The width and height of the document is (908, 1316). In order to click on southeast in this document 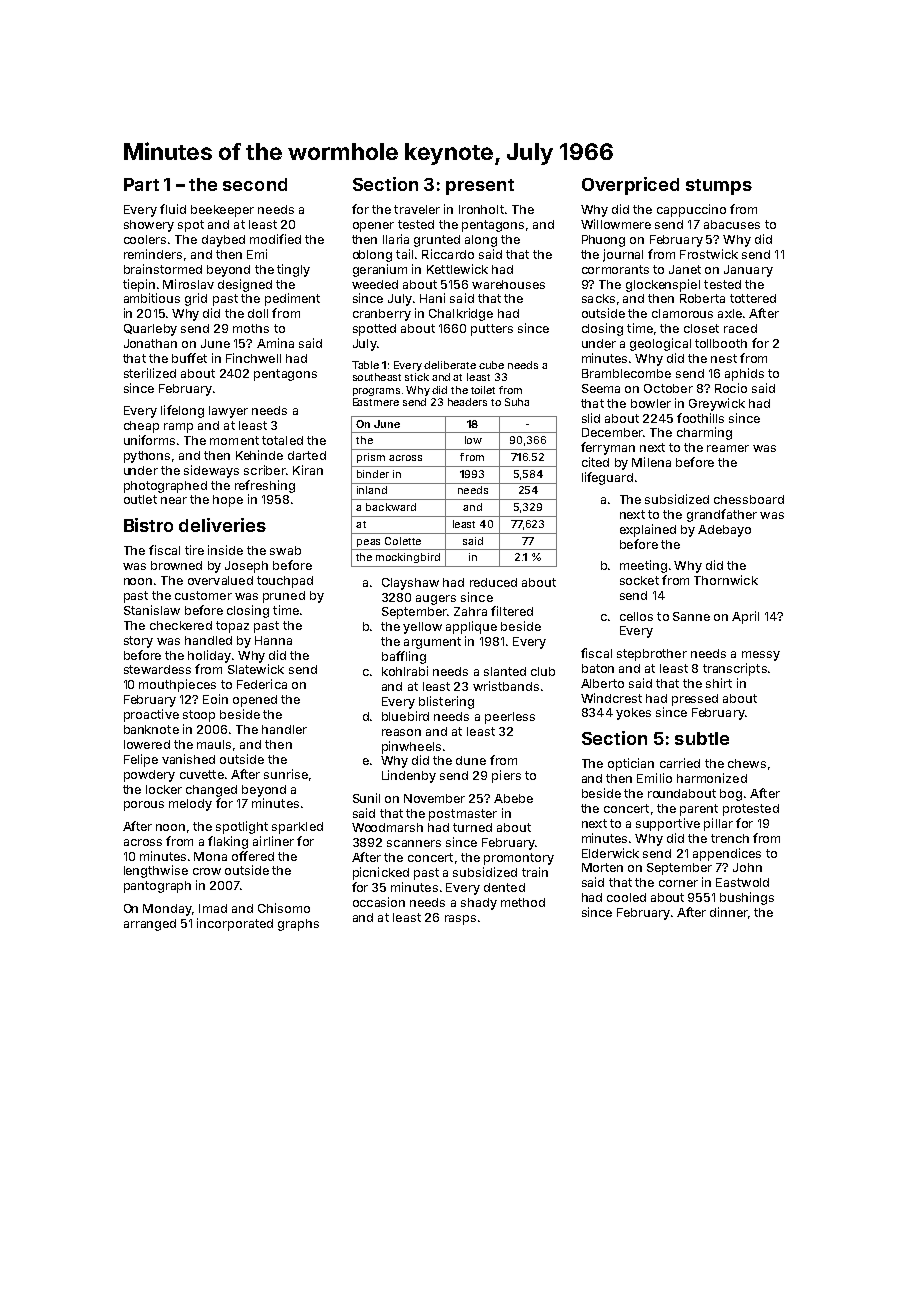, I will do `click(377, 377)`.
